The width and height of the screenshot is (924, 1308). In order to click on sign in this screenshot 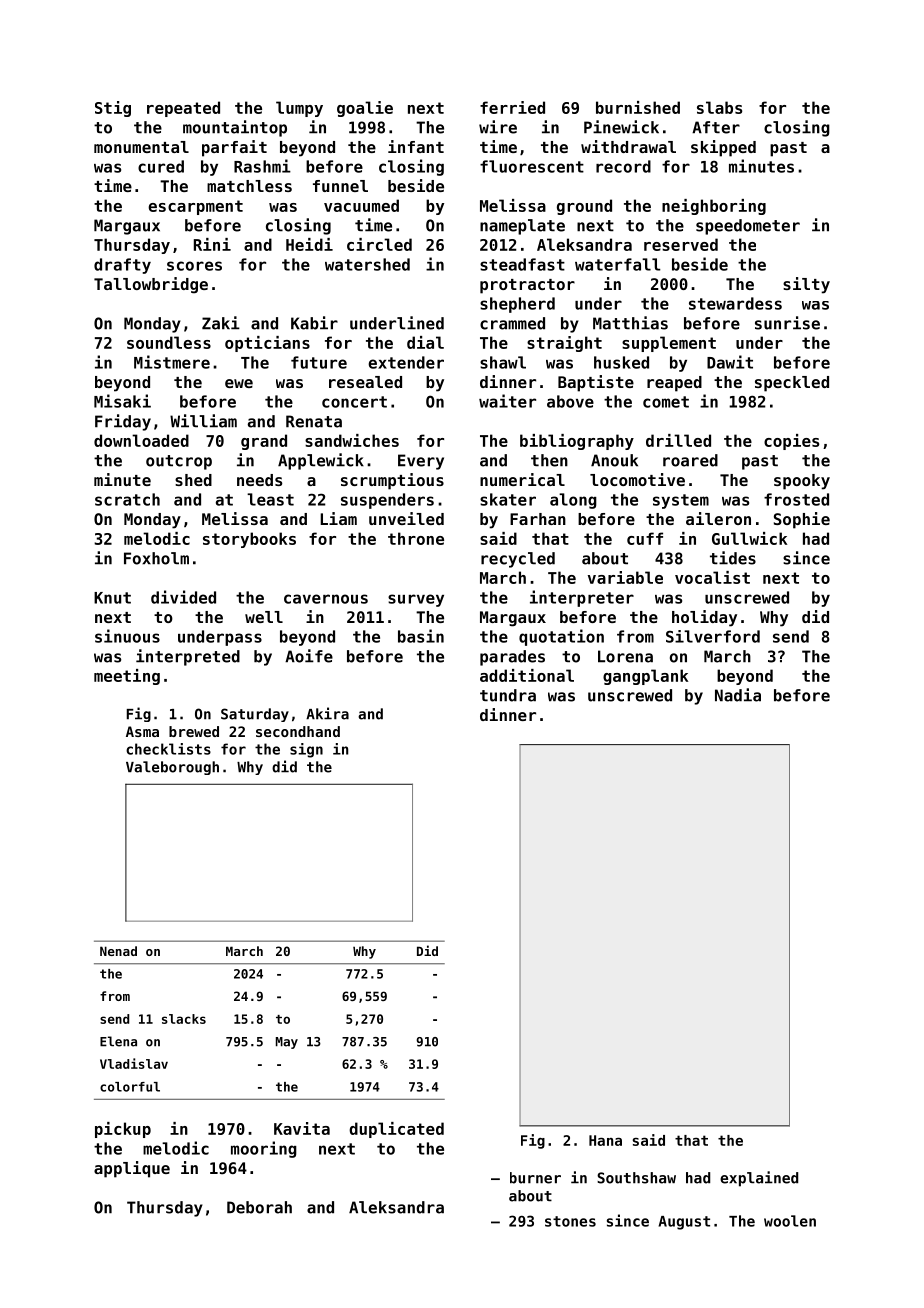, I will do `click(306, 750)`.
